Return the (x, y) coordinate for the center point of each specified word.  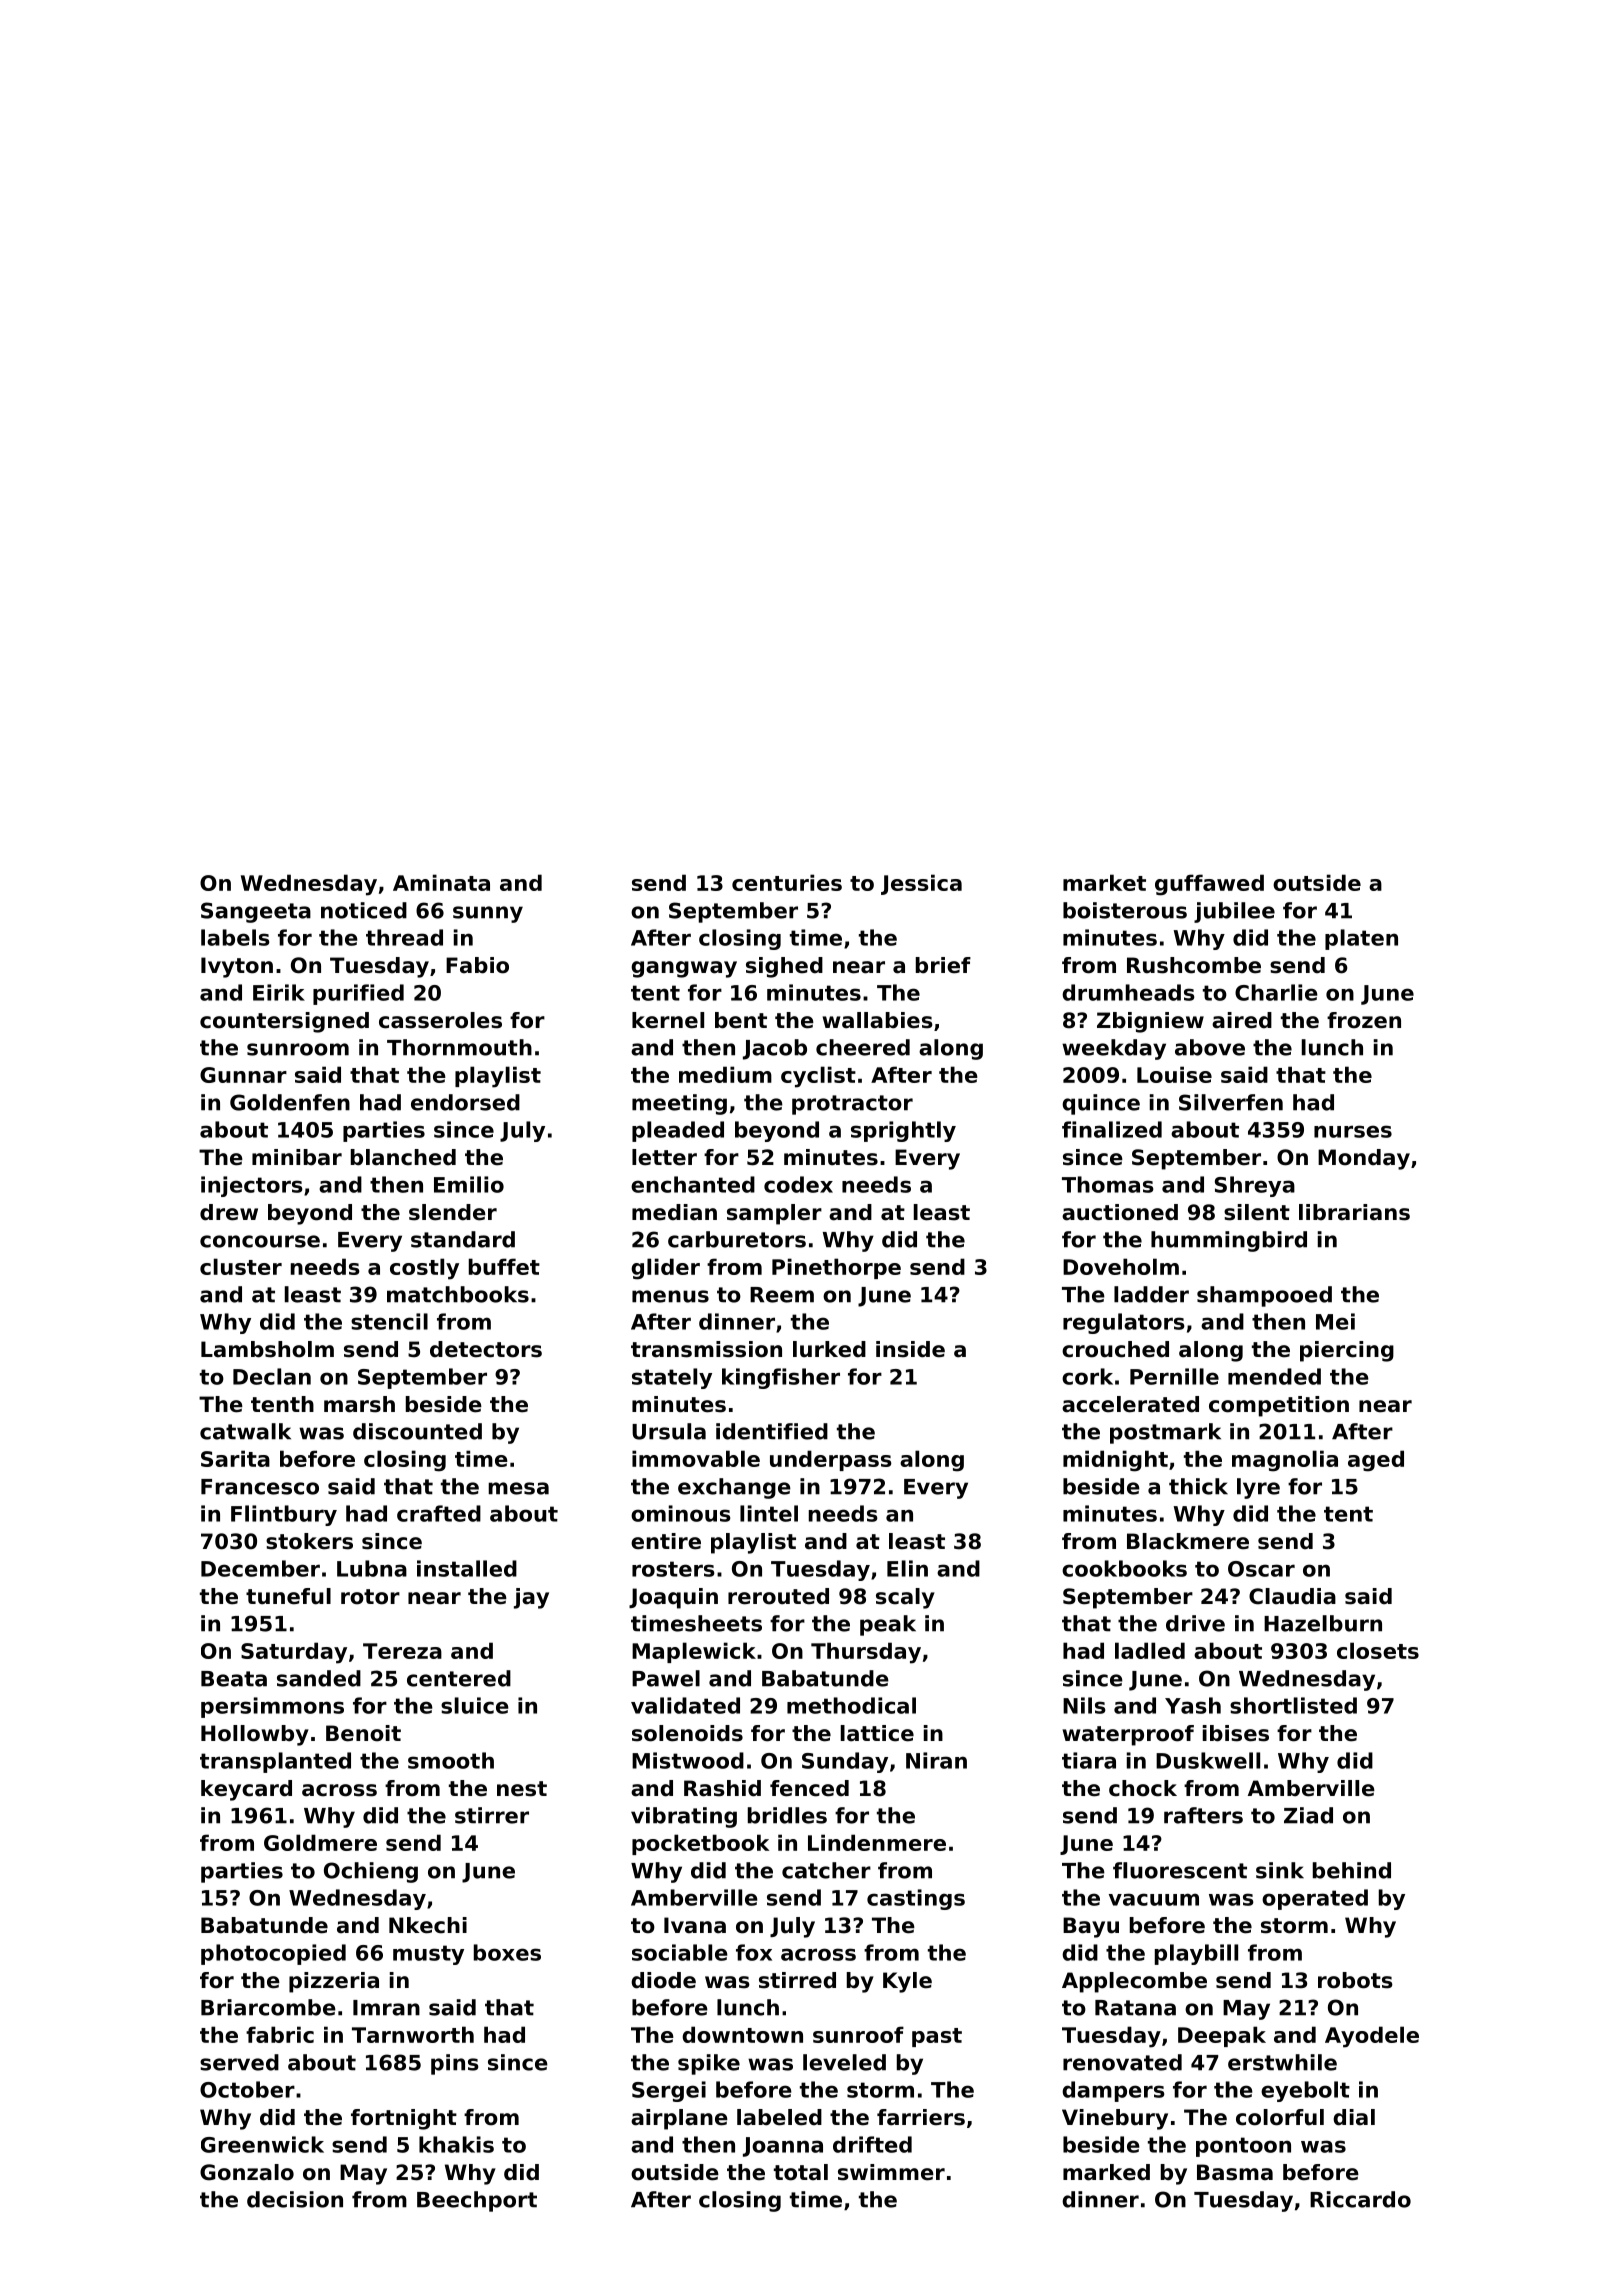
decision (295, 2199)
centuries (787, 882)
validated (685, 1705)
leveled (844, 2062)
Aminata (441, 882)
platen (1361, 939)
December (260, 1568)
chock (1143, 1788)
